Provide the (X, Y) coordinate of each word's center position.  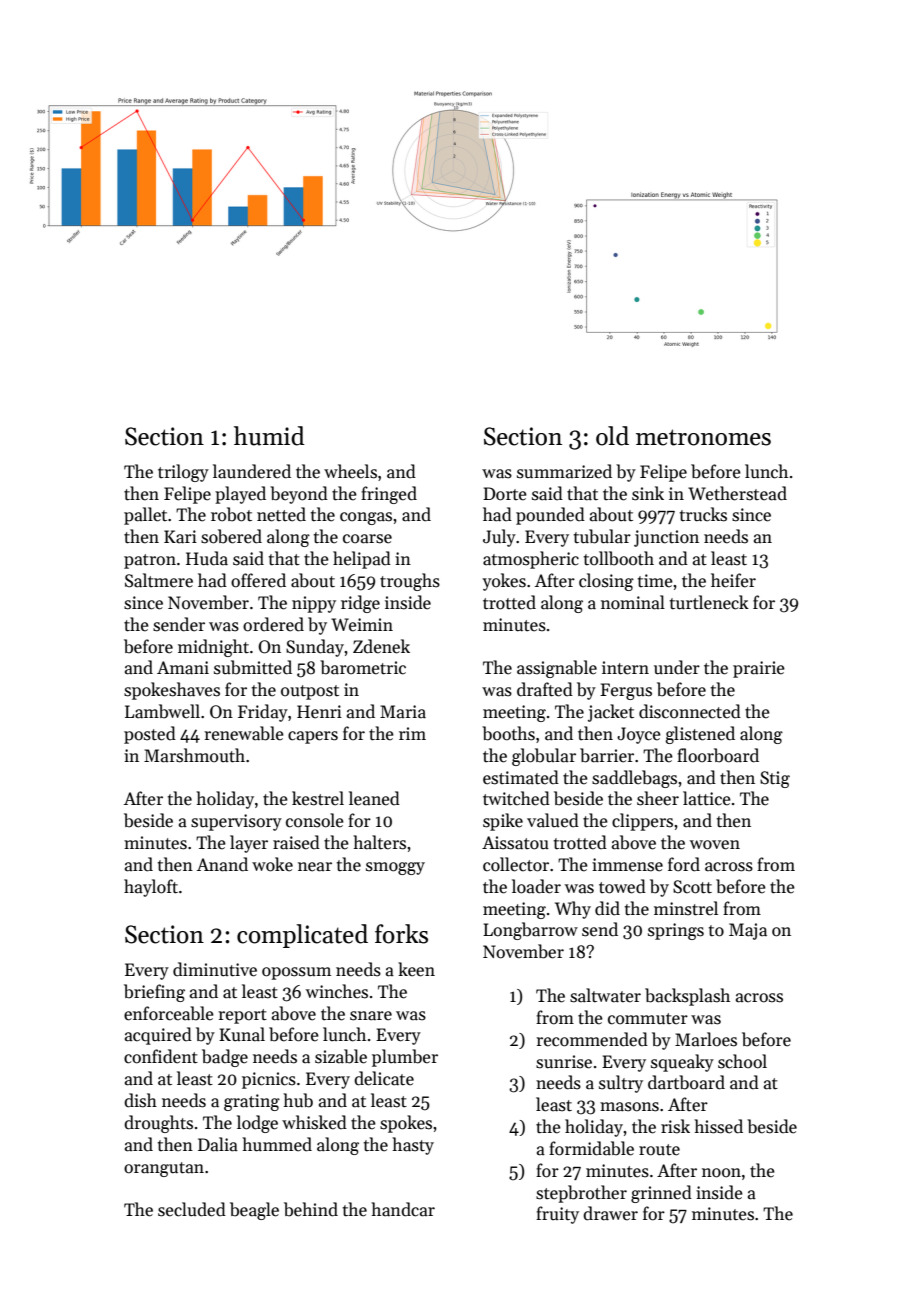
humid (269, 436)
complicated (302, 936)
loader (536, 886)
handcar (403, 1209)
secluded (192, 1209)
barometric (363, 667)
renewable (244, 733)
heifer (733, 580)
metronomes (703, 437)
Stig (775, 779)
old (612, 436)
